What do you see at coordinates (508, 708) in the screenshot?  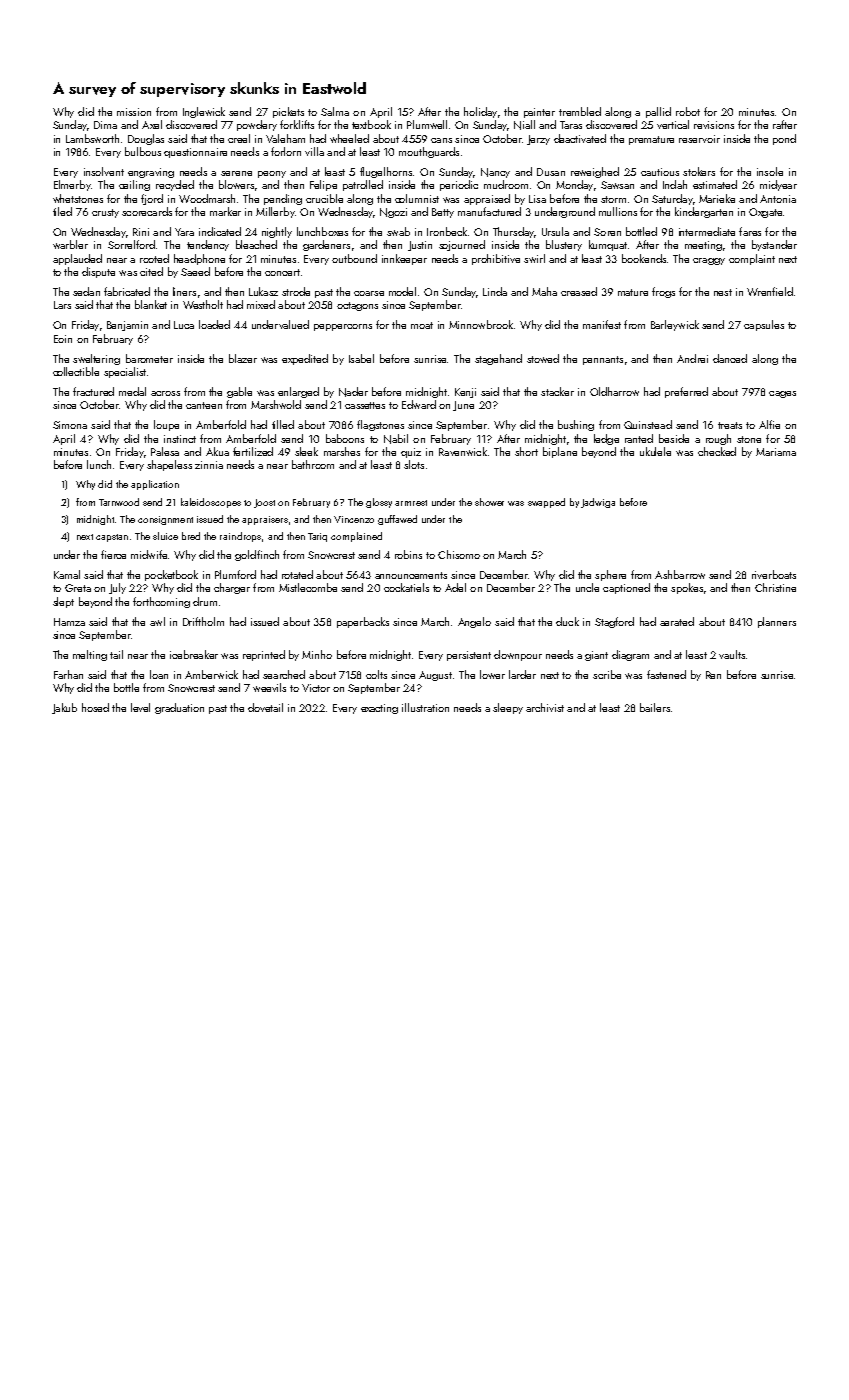 I see `sleepy` at bounding box center [508, 708].
